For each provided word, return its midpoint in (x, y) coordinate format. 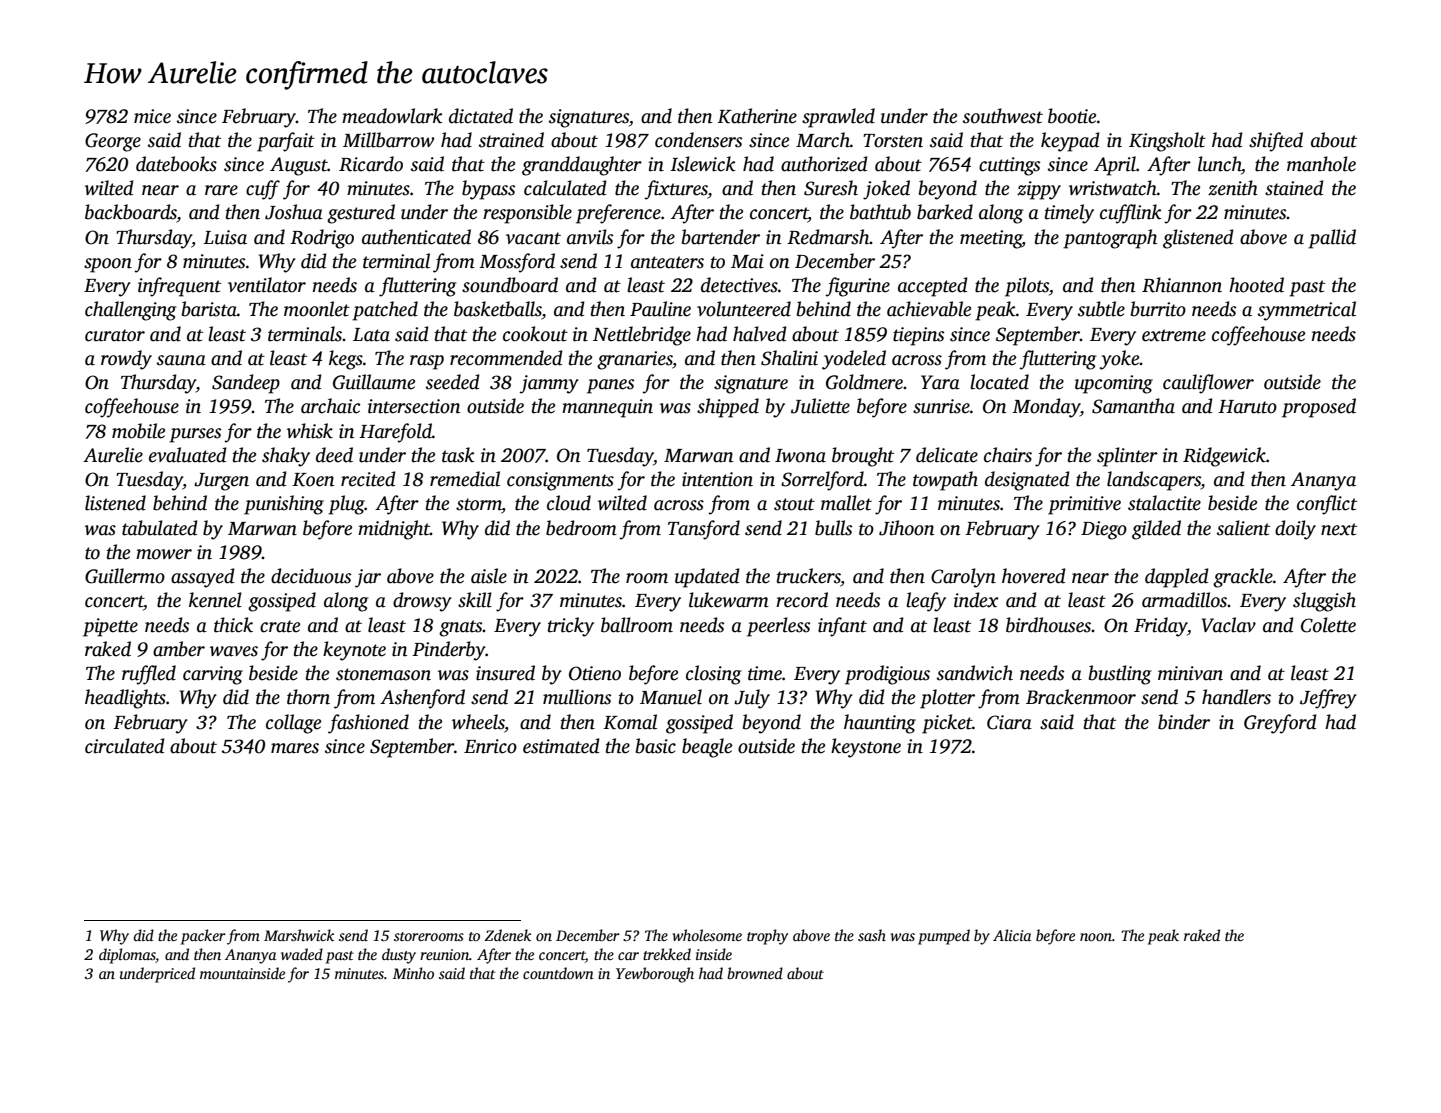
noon (1096, 937)
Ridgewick (1224, 457)
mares (295, 748)
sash (872, 935)
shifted (1276, 142)
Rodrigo (322, 239)
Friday (1160, 627)
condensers (698, 140)
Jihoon (906, 528)
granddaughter (582, 166)
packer (203, 937)
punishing (284, 505)
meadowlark (392, 116)
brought (863, 457)
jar (368, 578)
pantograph (1110, 239)
